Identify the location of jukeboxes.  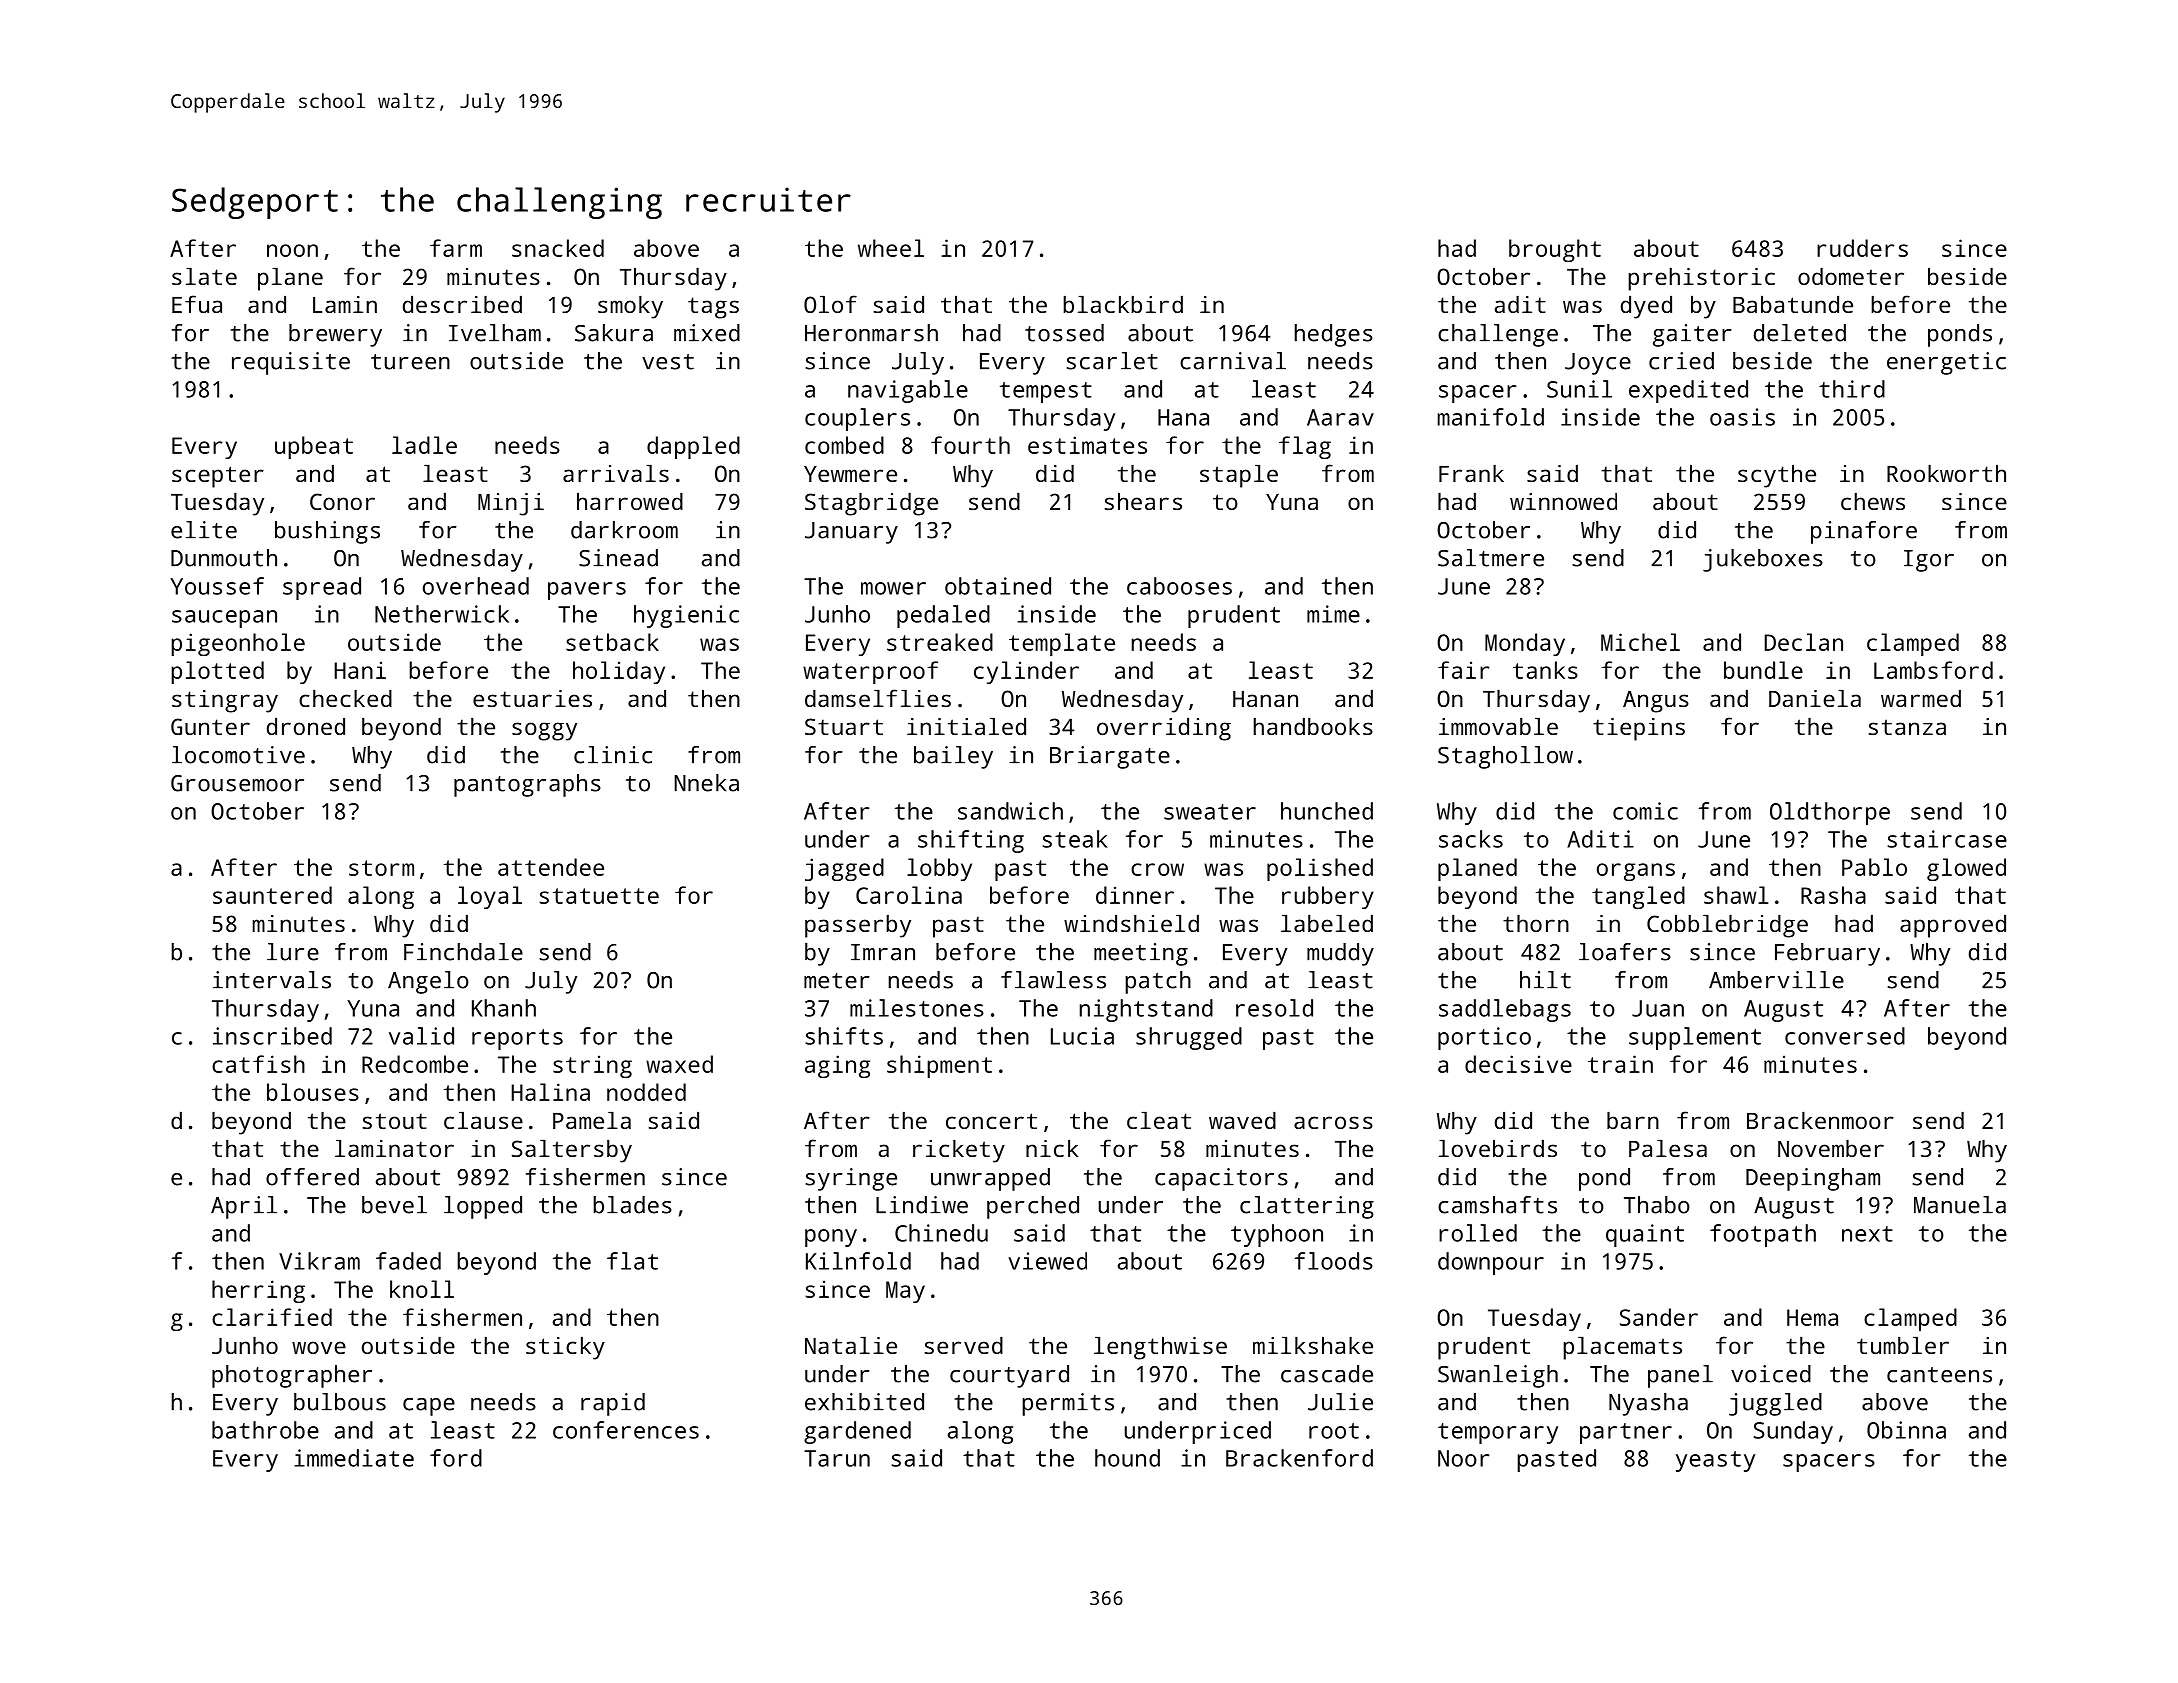
(1763, 560).
